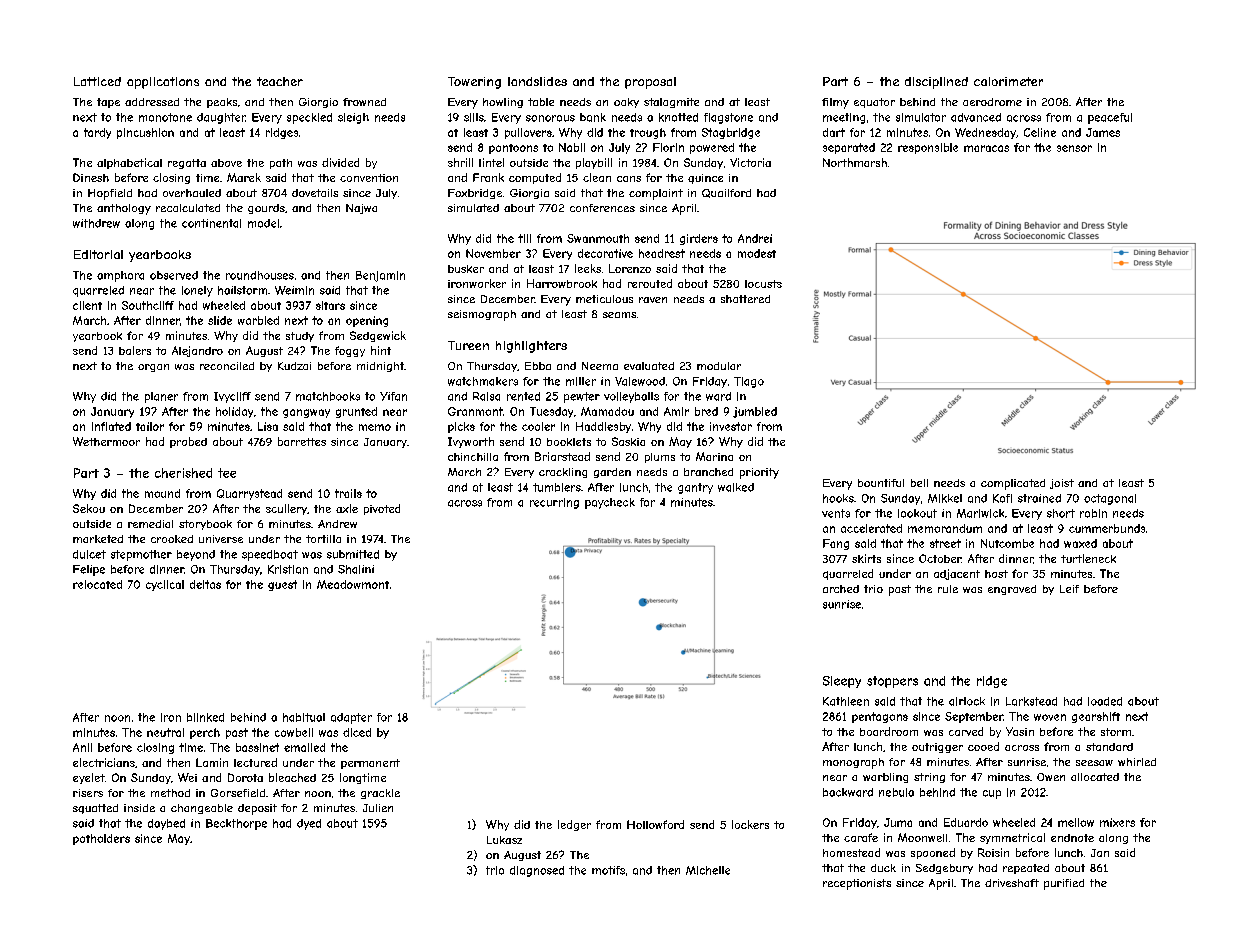 The width and height of the screenshot is (1233, 952). I want to click on Meadowmont, so click(353, 584).
